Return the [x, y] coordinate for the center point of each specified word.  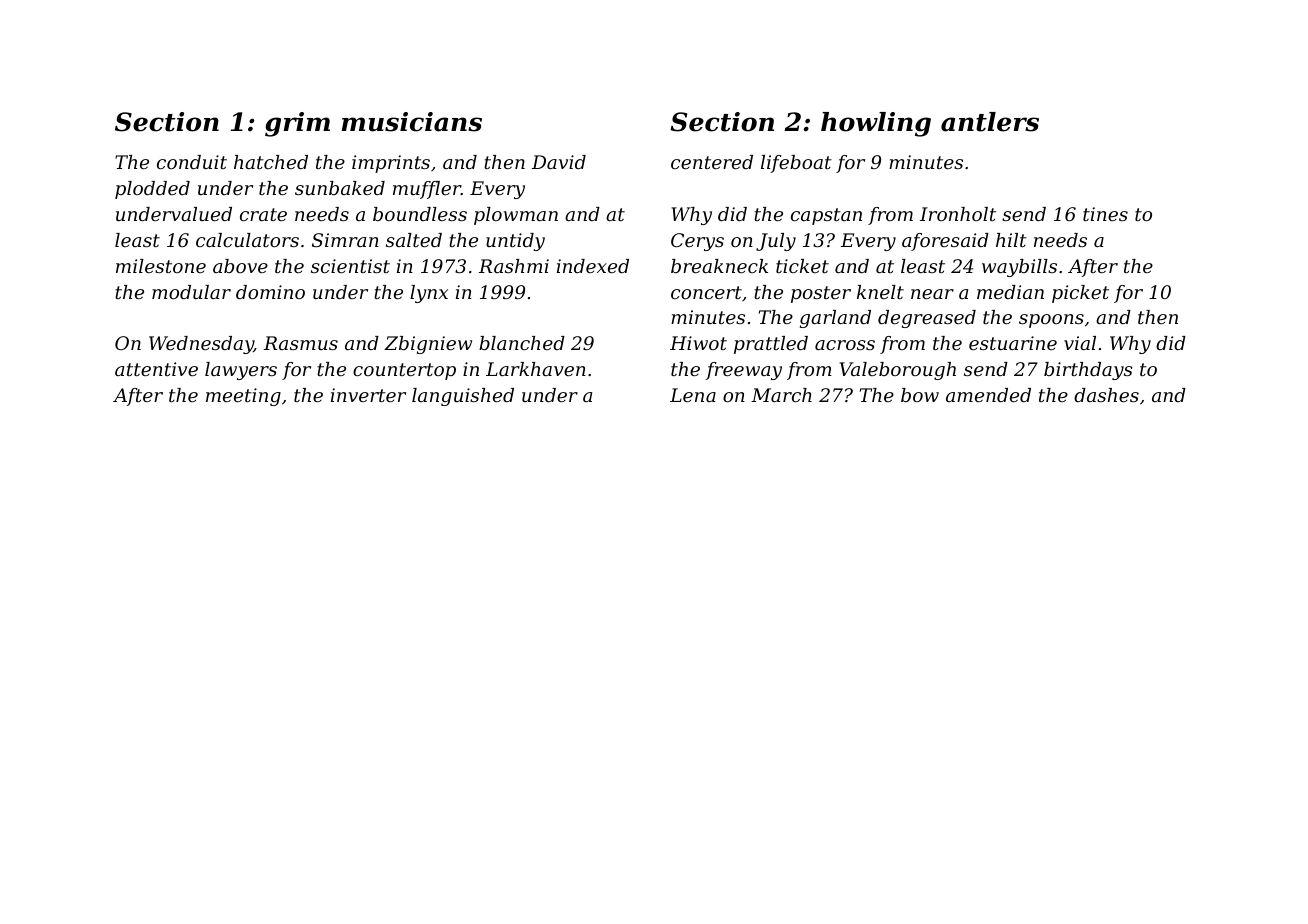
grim [297, 124]
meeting [243, 397]
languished [463, 397]
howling [876, 124]
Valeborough [898, 371]
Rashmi [514, 266]
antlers [990, 122]
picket [1080, 294]
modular [191, 292]
